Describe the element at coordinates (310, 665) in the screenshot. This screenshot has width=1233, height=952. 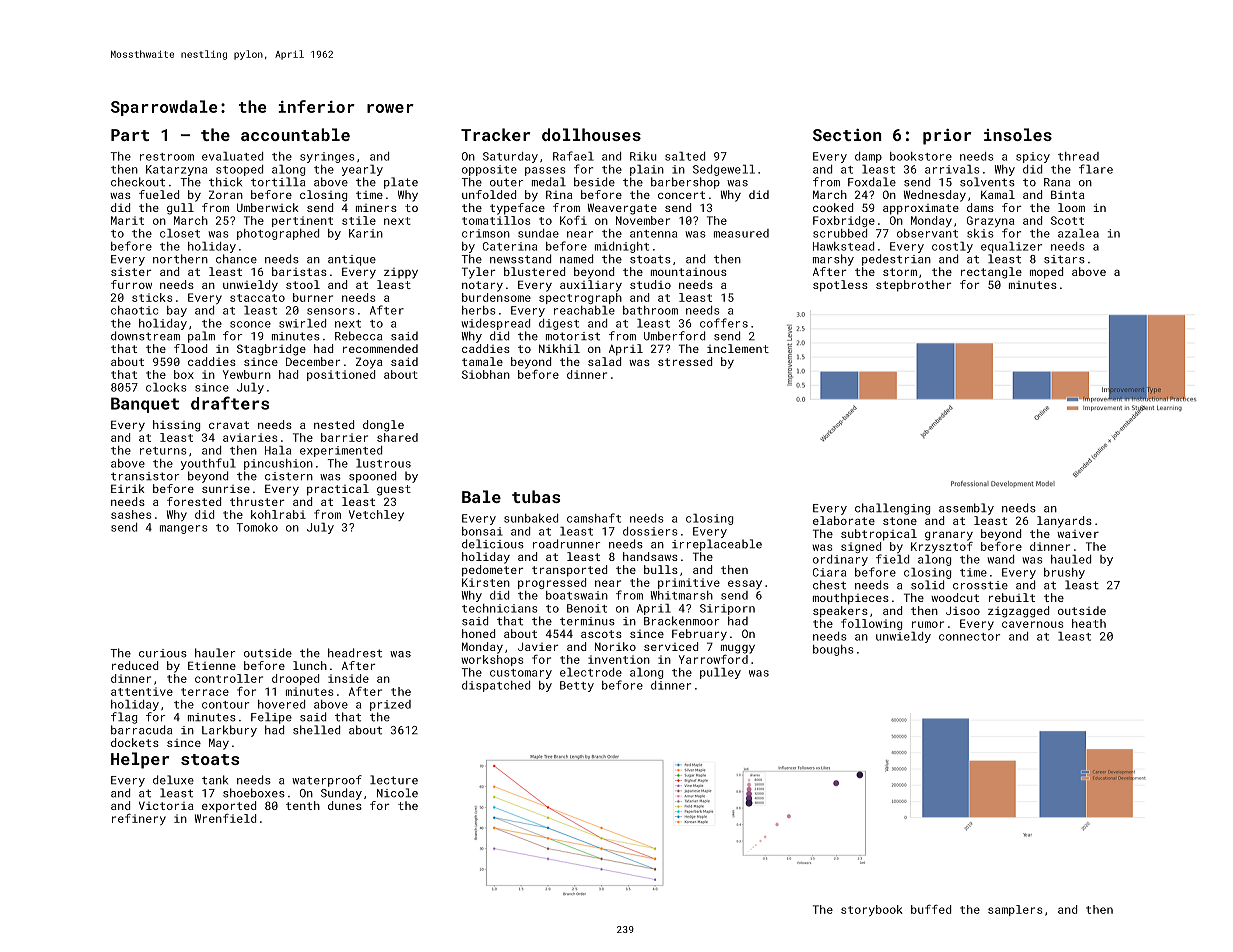
I see `lunch` at that location.
